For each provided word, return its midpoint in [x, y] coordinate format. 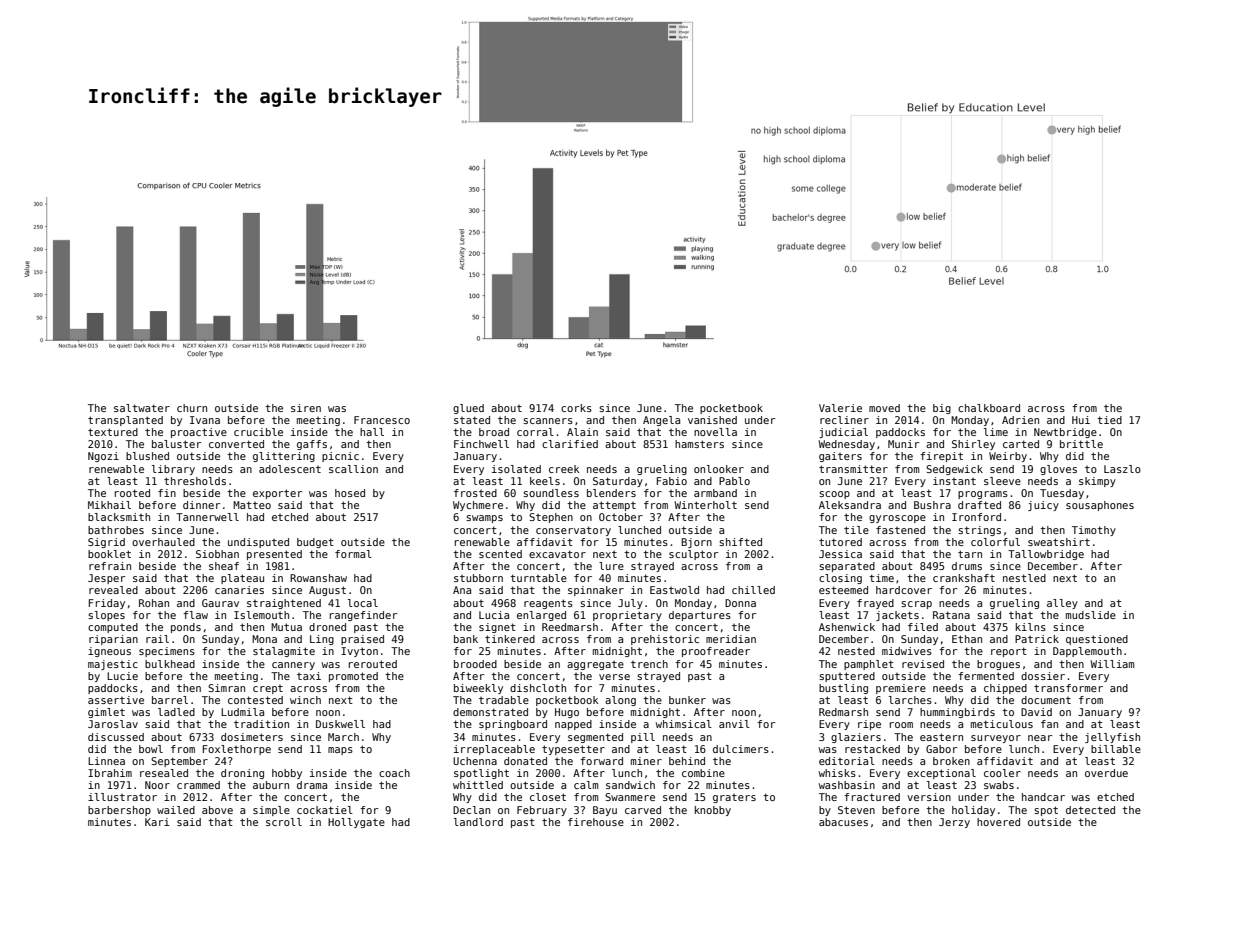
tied [1109, 420]
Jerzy [954, 823]
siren [306, 408]
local [363, 603]
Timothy [1094, 531]
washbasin [847, 785]
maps [340, 751]
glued [468, 409]
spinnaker [596, 591]
